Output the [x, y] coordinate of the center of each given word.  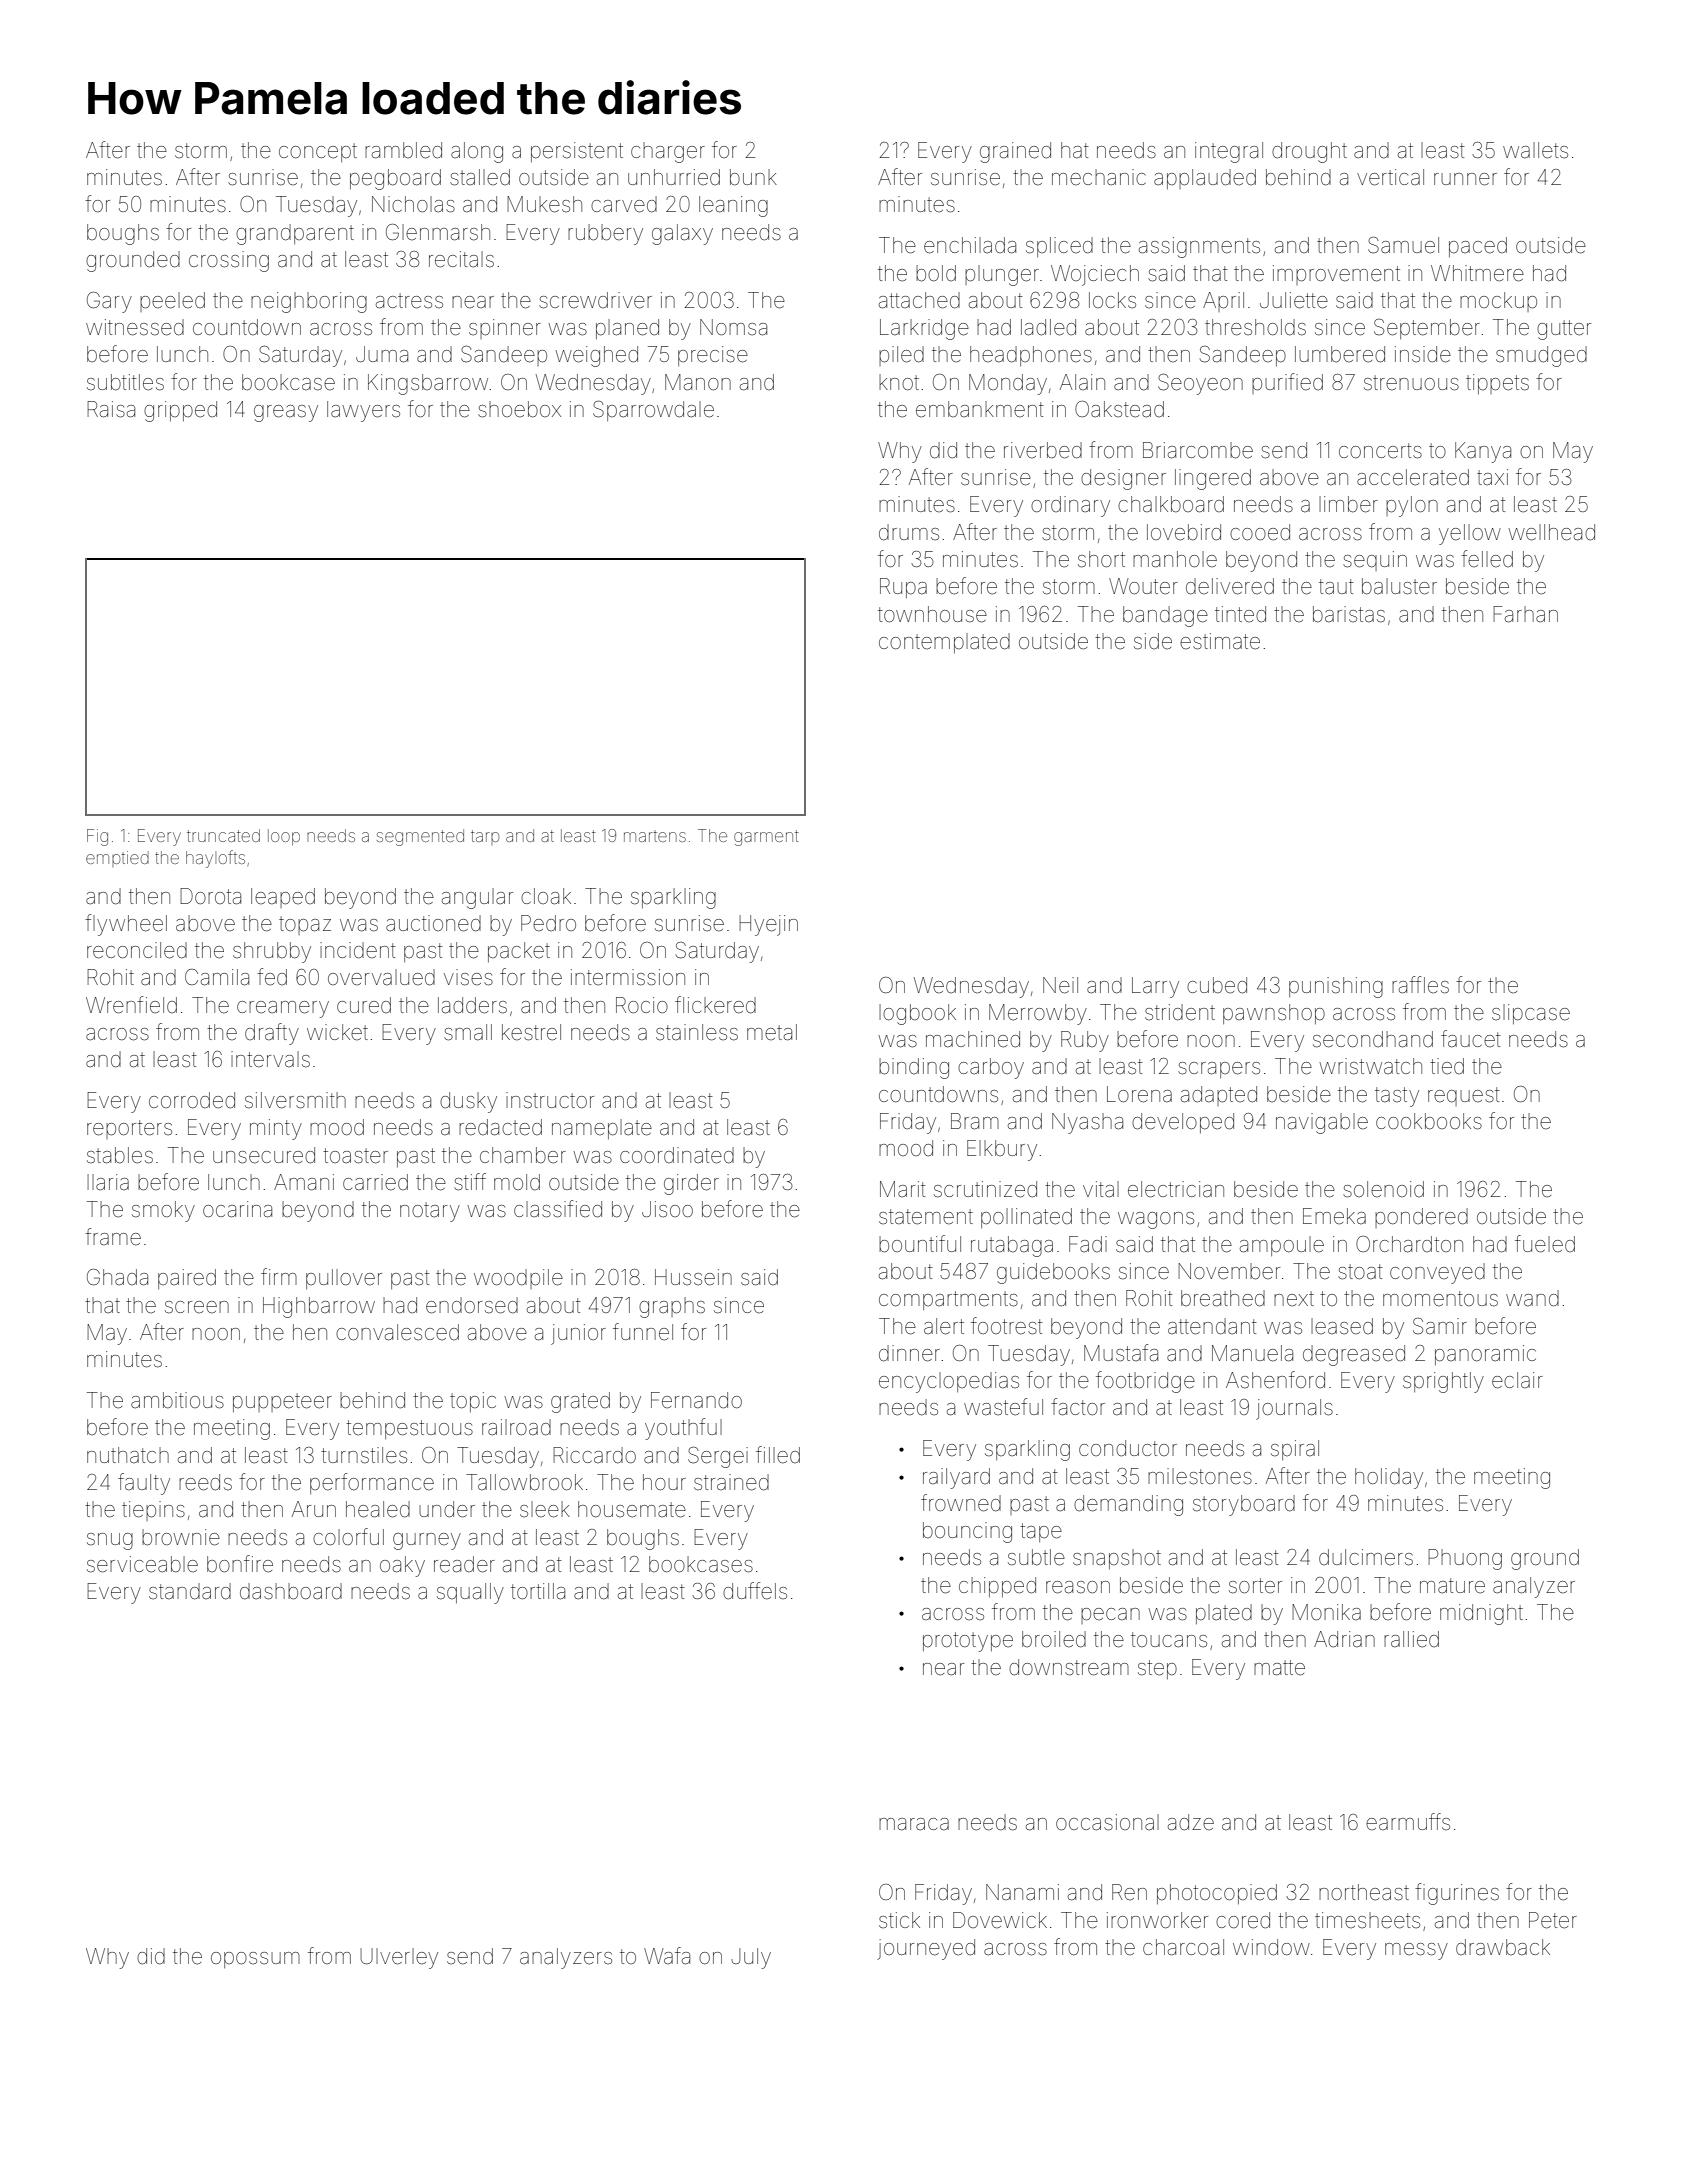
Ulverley [399, 1958]
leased [1342, 1326]
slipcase [1531, 1014]
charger [668, 152]
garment [766, 838]
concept [318, 152]
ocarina [237, 1209]
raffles [1420, 985]
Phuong [1465, 1559]
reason [1078, 1587]
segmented [420, 837]
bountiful [920, 1244]
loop [284, 837]
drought [1309, 152]
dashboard [291, 1591]
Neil [1060, 985]
